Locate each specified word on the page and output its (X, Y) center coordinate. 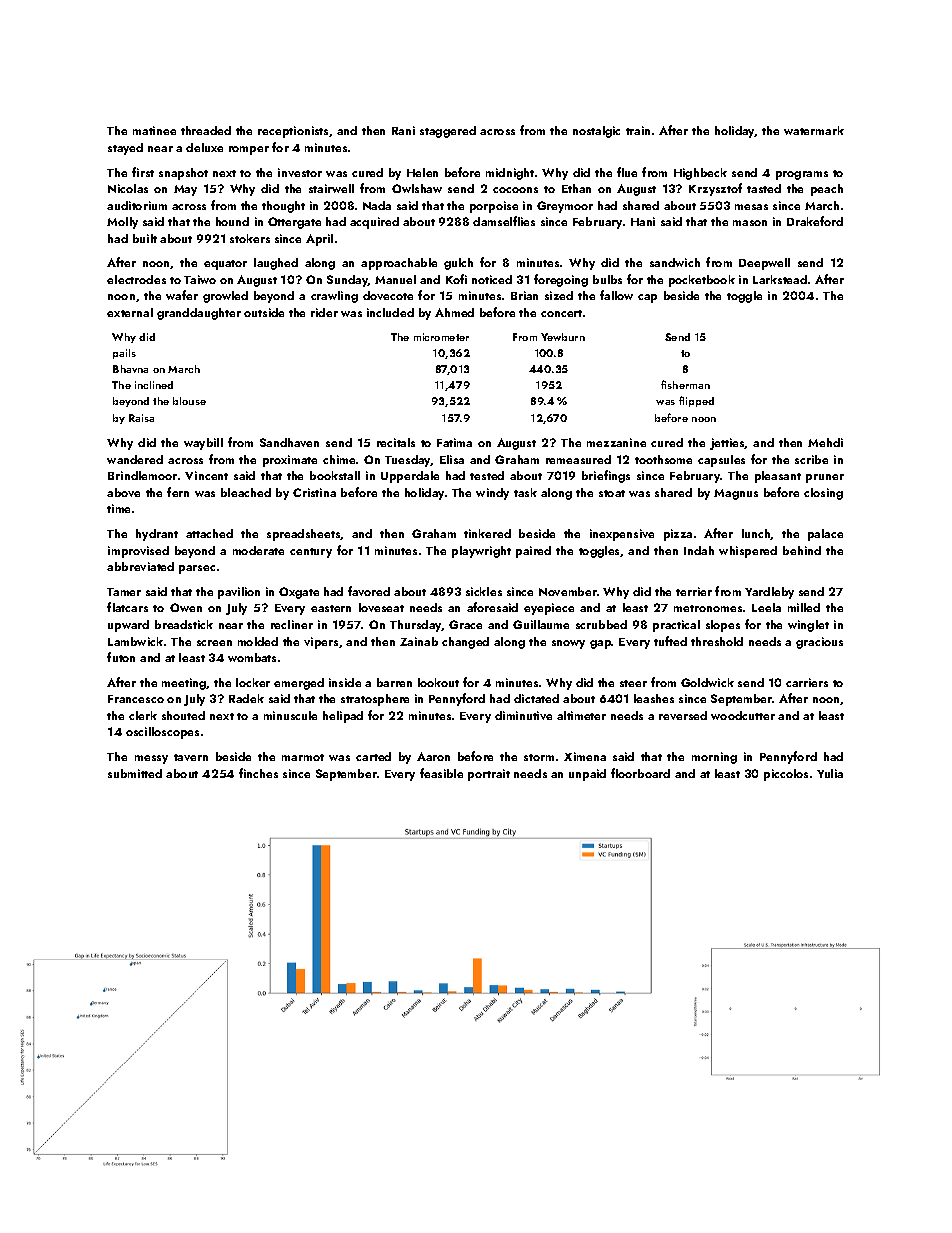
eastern (331, 608)
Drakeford (815, 221)
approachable (399, 264)
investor (300, 172)
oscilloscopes (162, 733)
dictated (536, 698)
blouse (189, 401)
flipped (696, 401)
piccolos (786, 775)
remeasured (578, 459)
